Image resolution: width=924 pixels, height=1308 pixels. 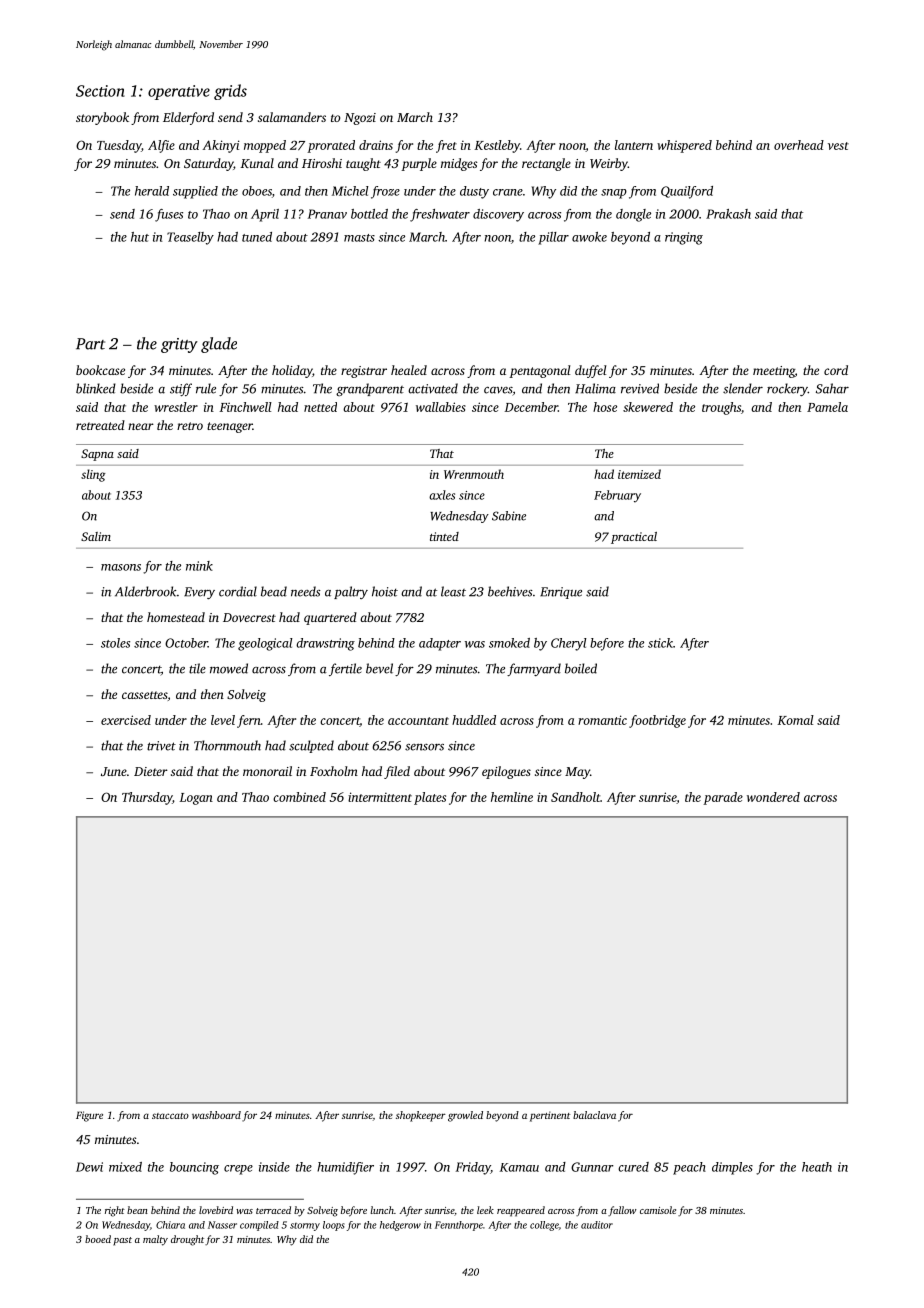 I want to click on paltry, so click(x=351, y=592).
